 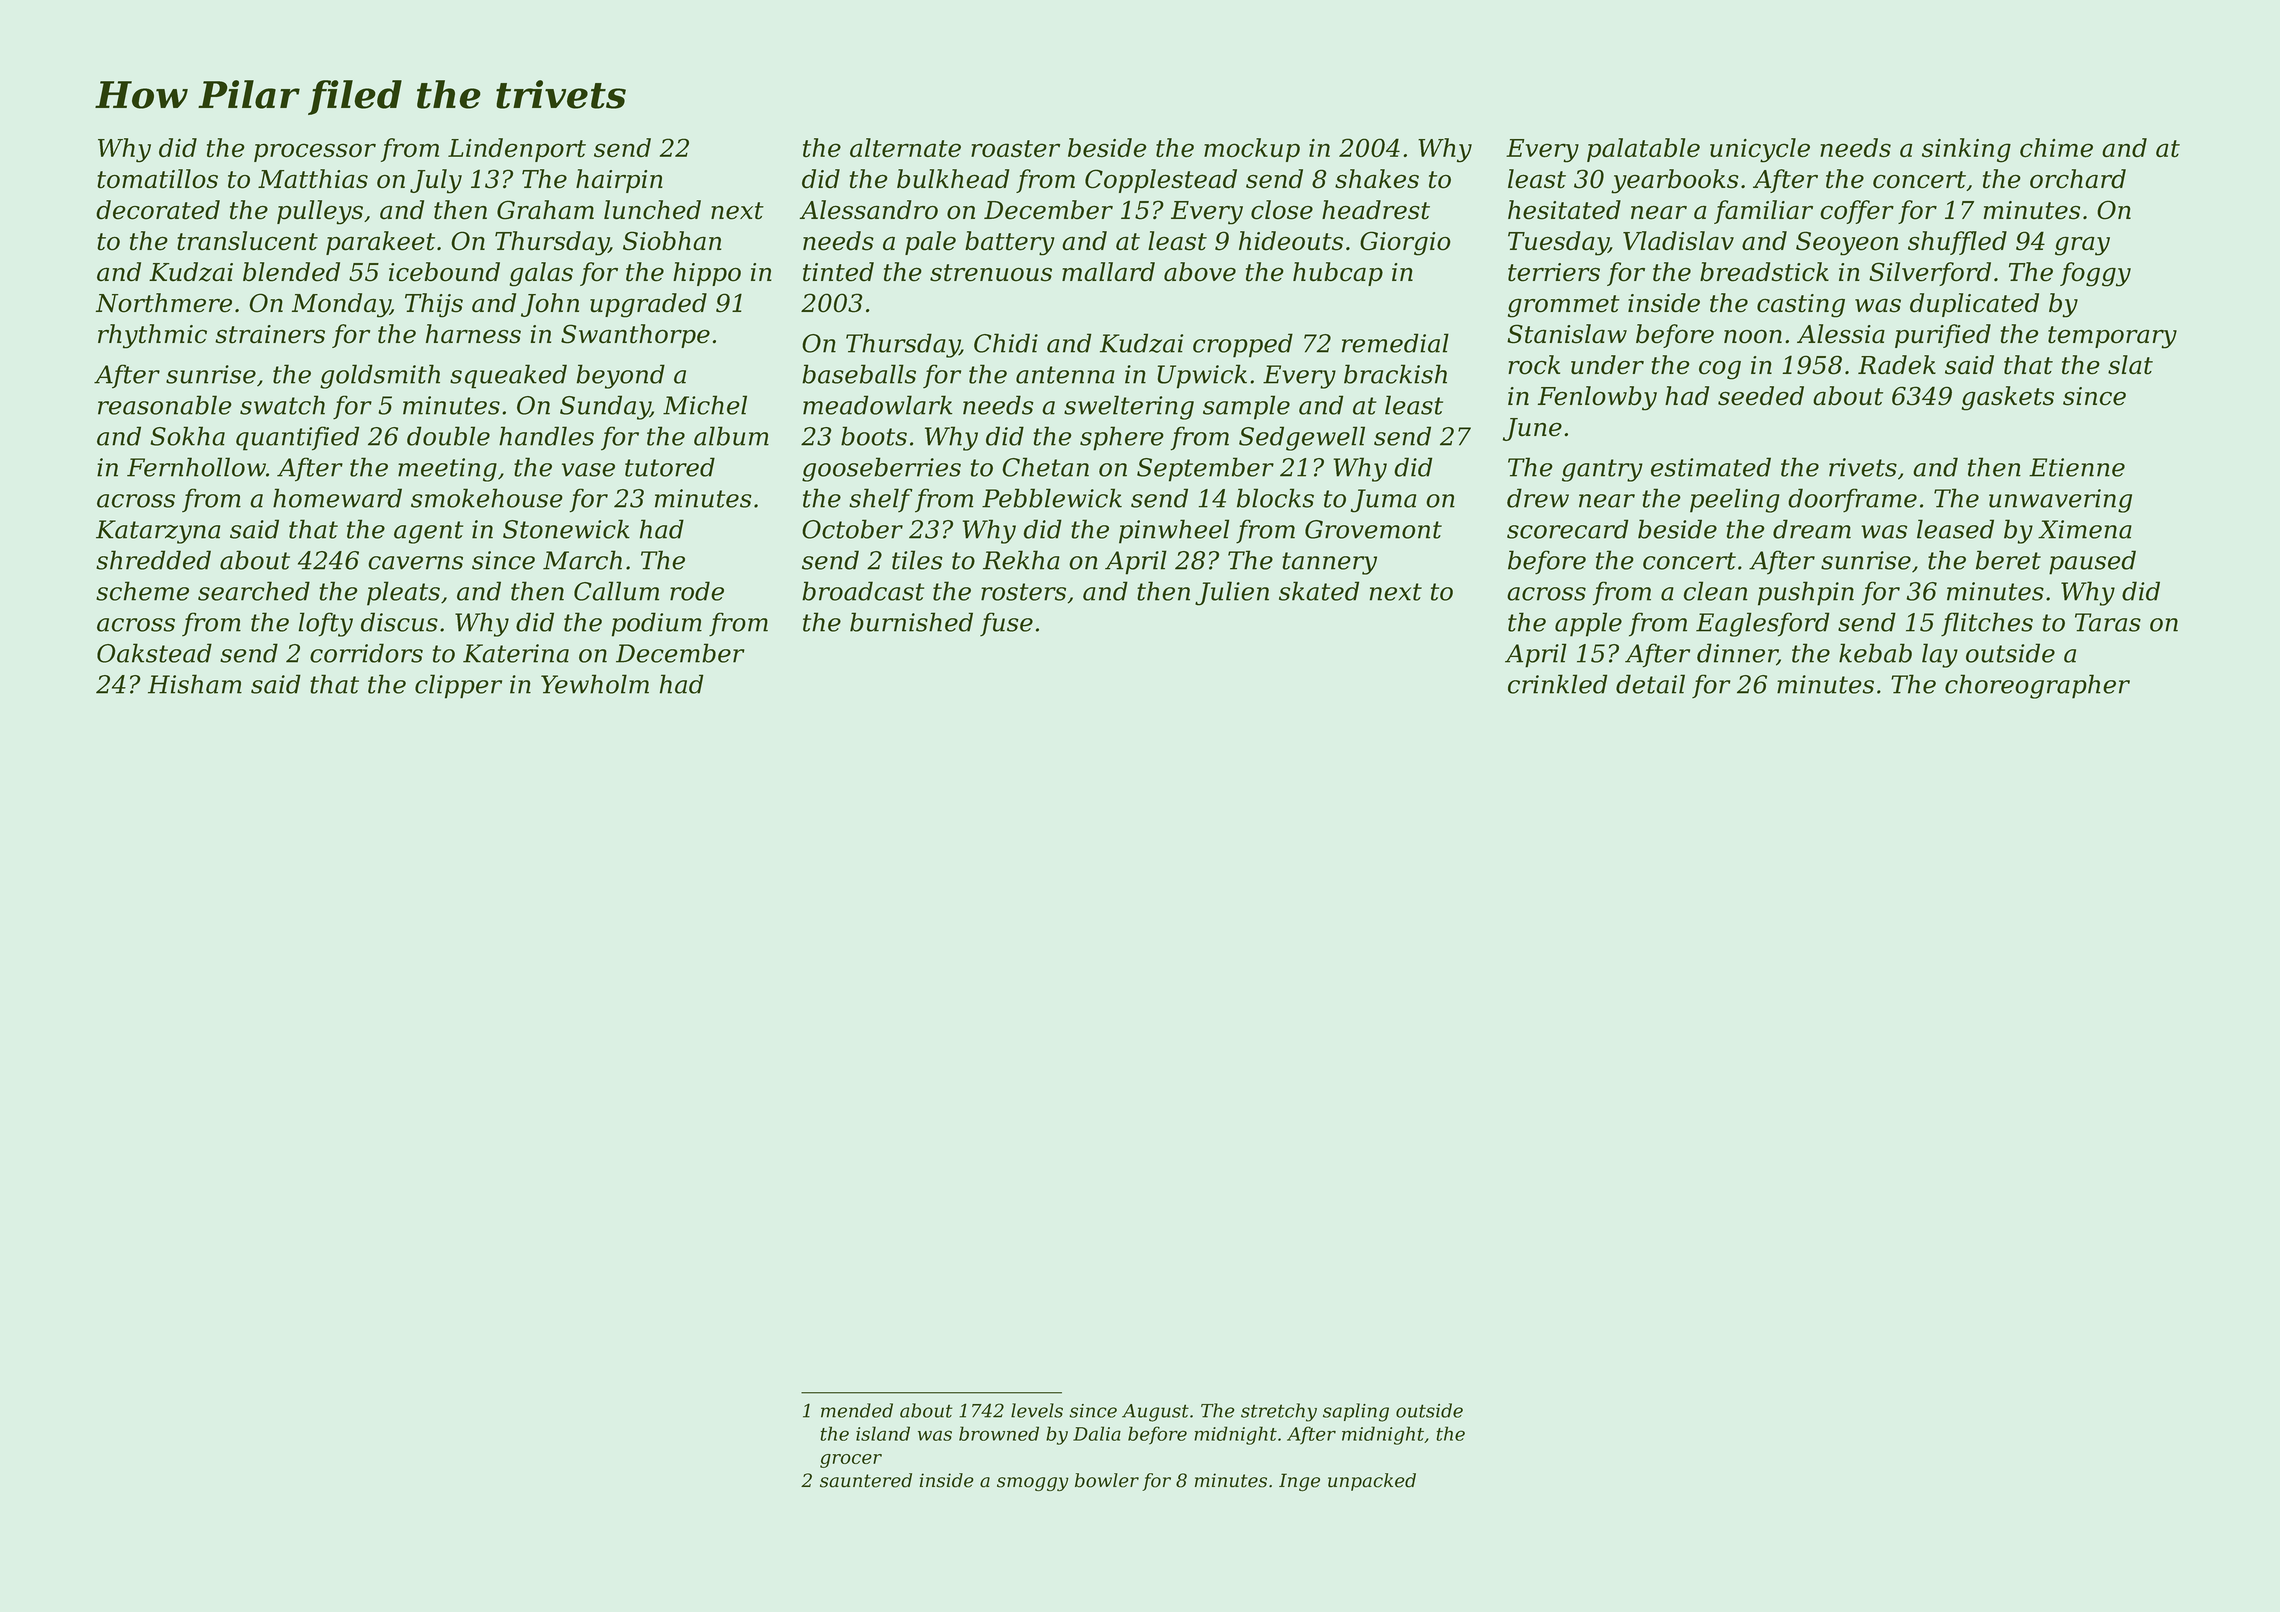 I want to click on sauntered, so click(x=866, y=1480).
